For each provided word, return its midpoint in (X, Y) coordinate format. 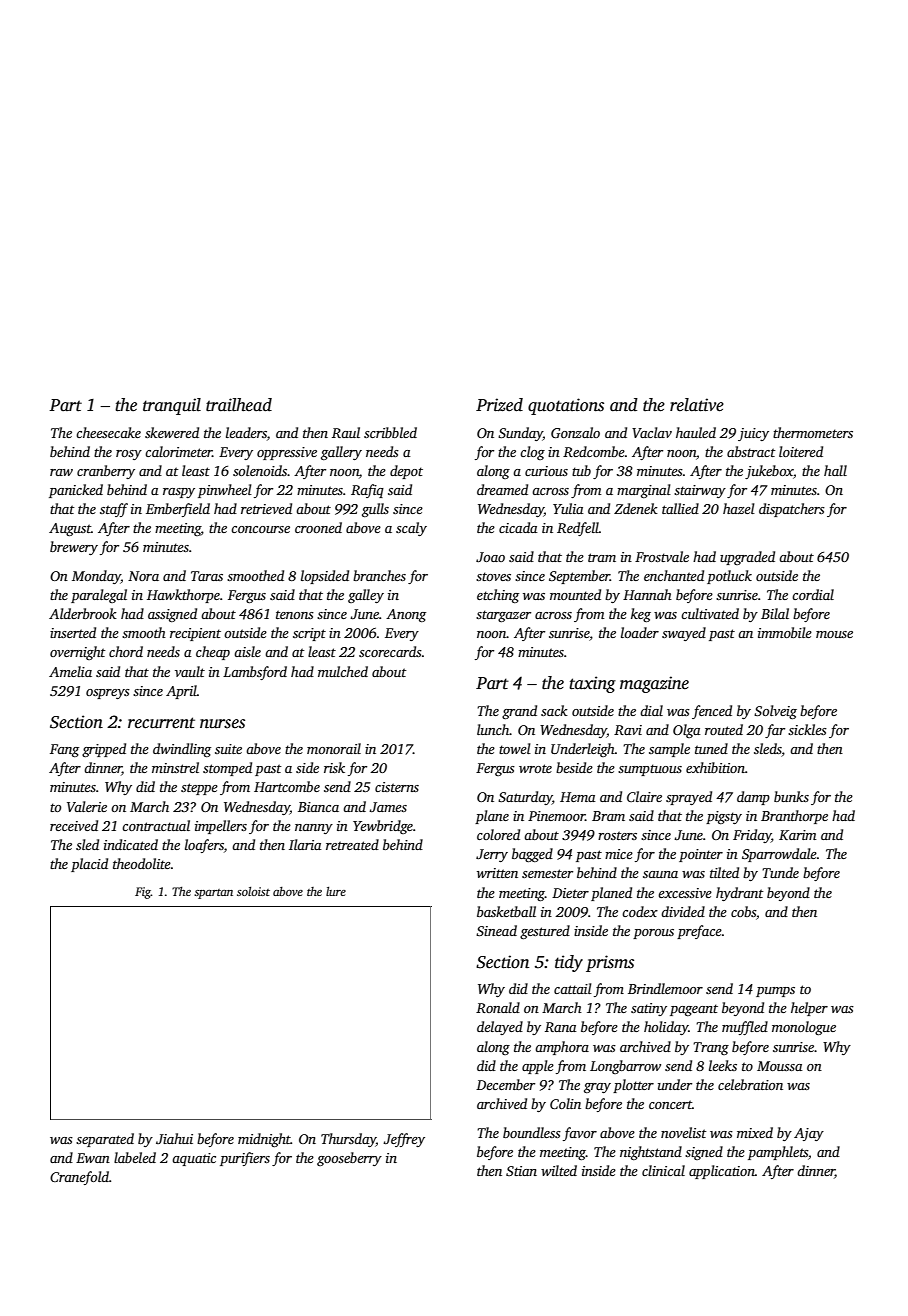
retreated (352, 844)
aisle (247, 651)
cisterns (397, 787)
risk (334, 767)
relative (697, 405)
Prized (499, 405)
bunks (791, 796)
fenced (712, 712)
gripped (104, 750)
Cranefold (79, 1178)
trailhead (239, 405)
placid (89, 865)
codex (640, 911)
